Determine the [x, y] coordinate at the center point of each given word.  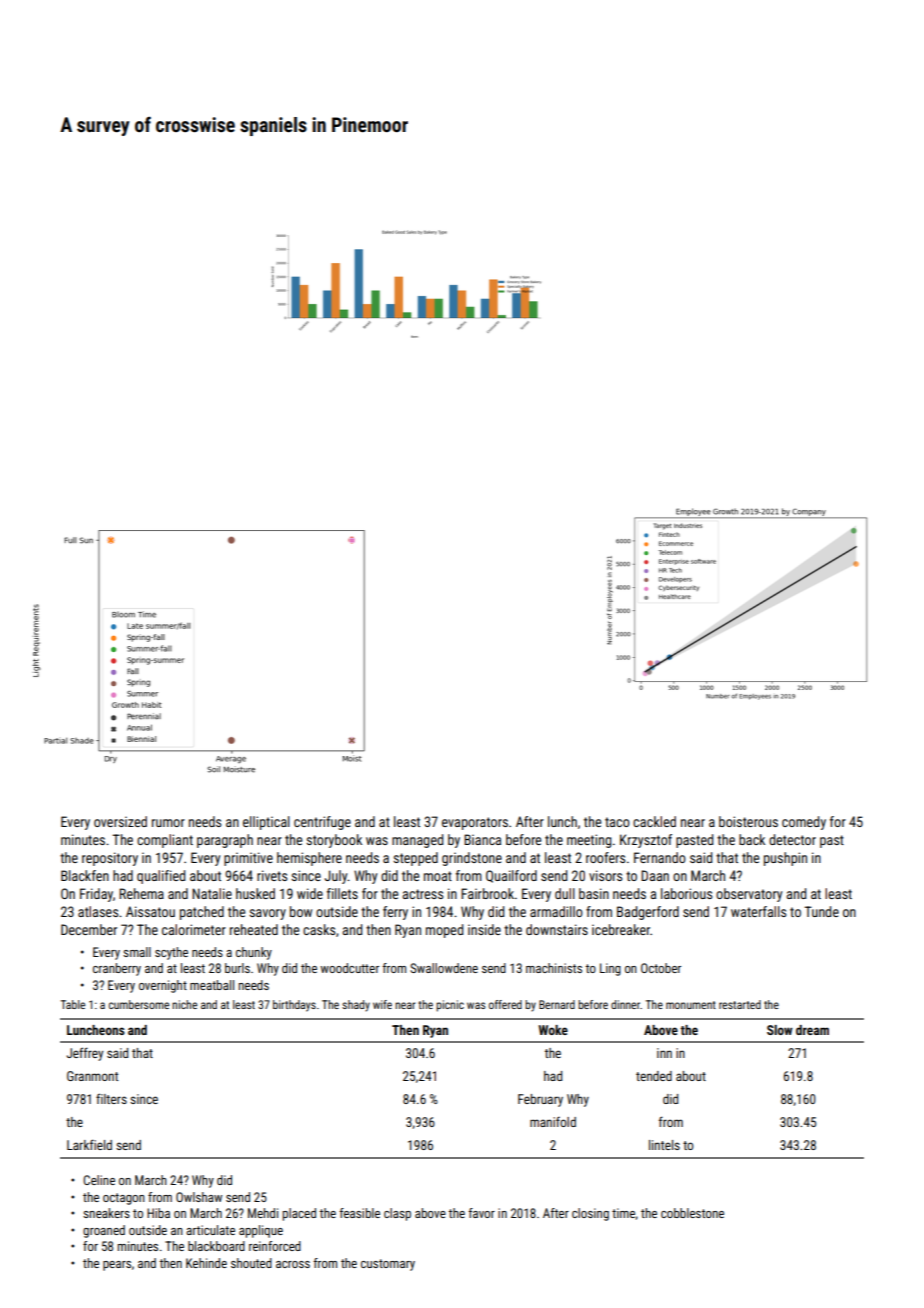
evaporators [475, 823]
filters [111, 1098]
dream [812, 1030]
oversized [120, 821]
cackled [654, 821]
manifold [553, 1122]
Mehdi [263, 1213]
